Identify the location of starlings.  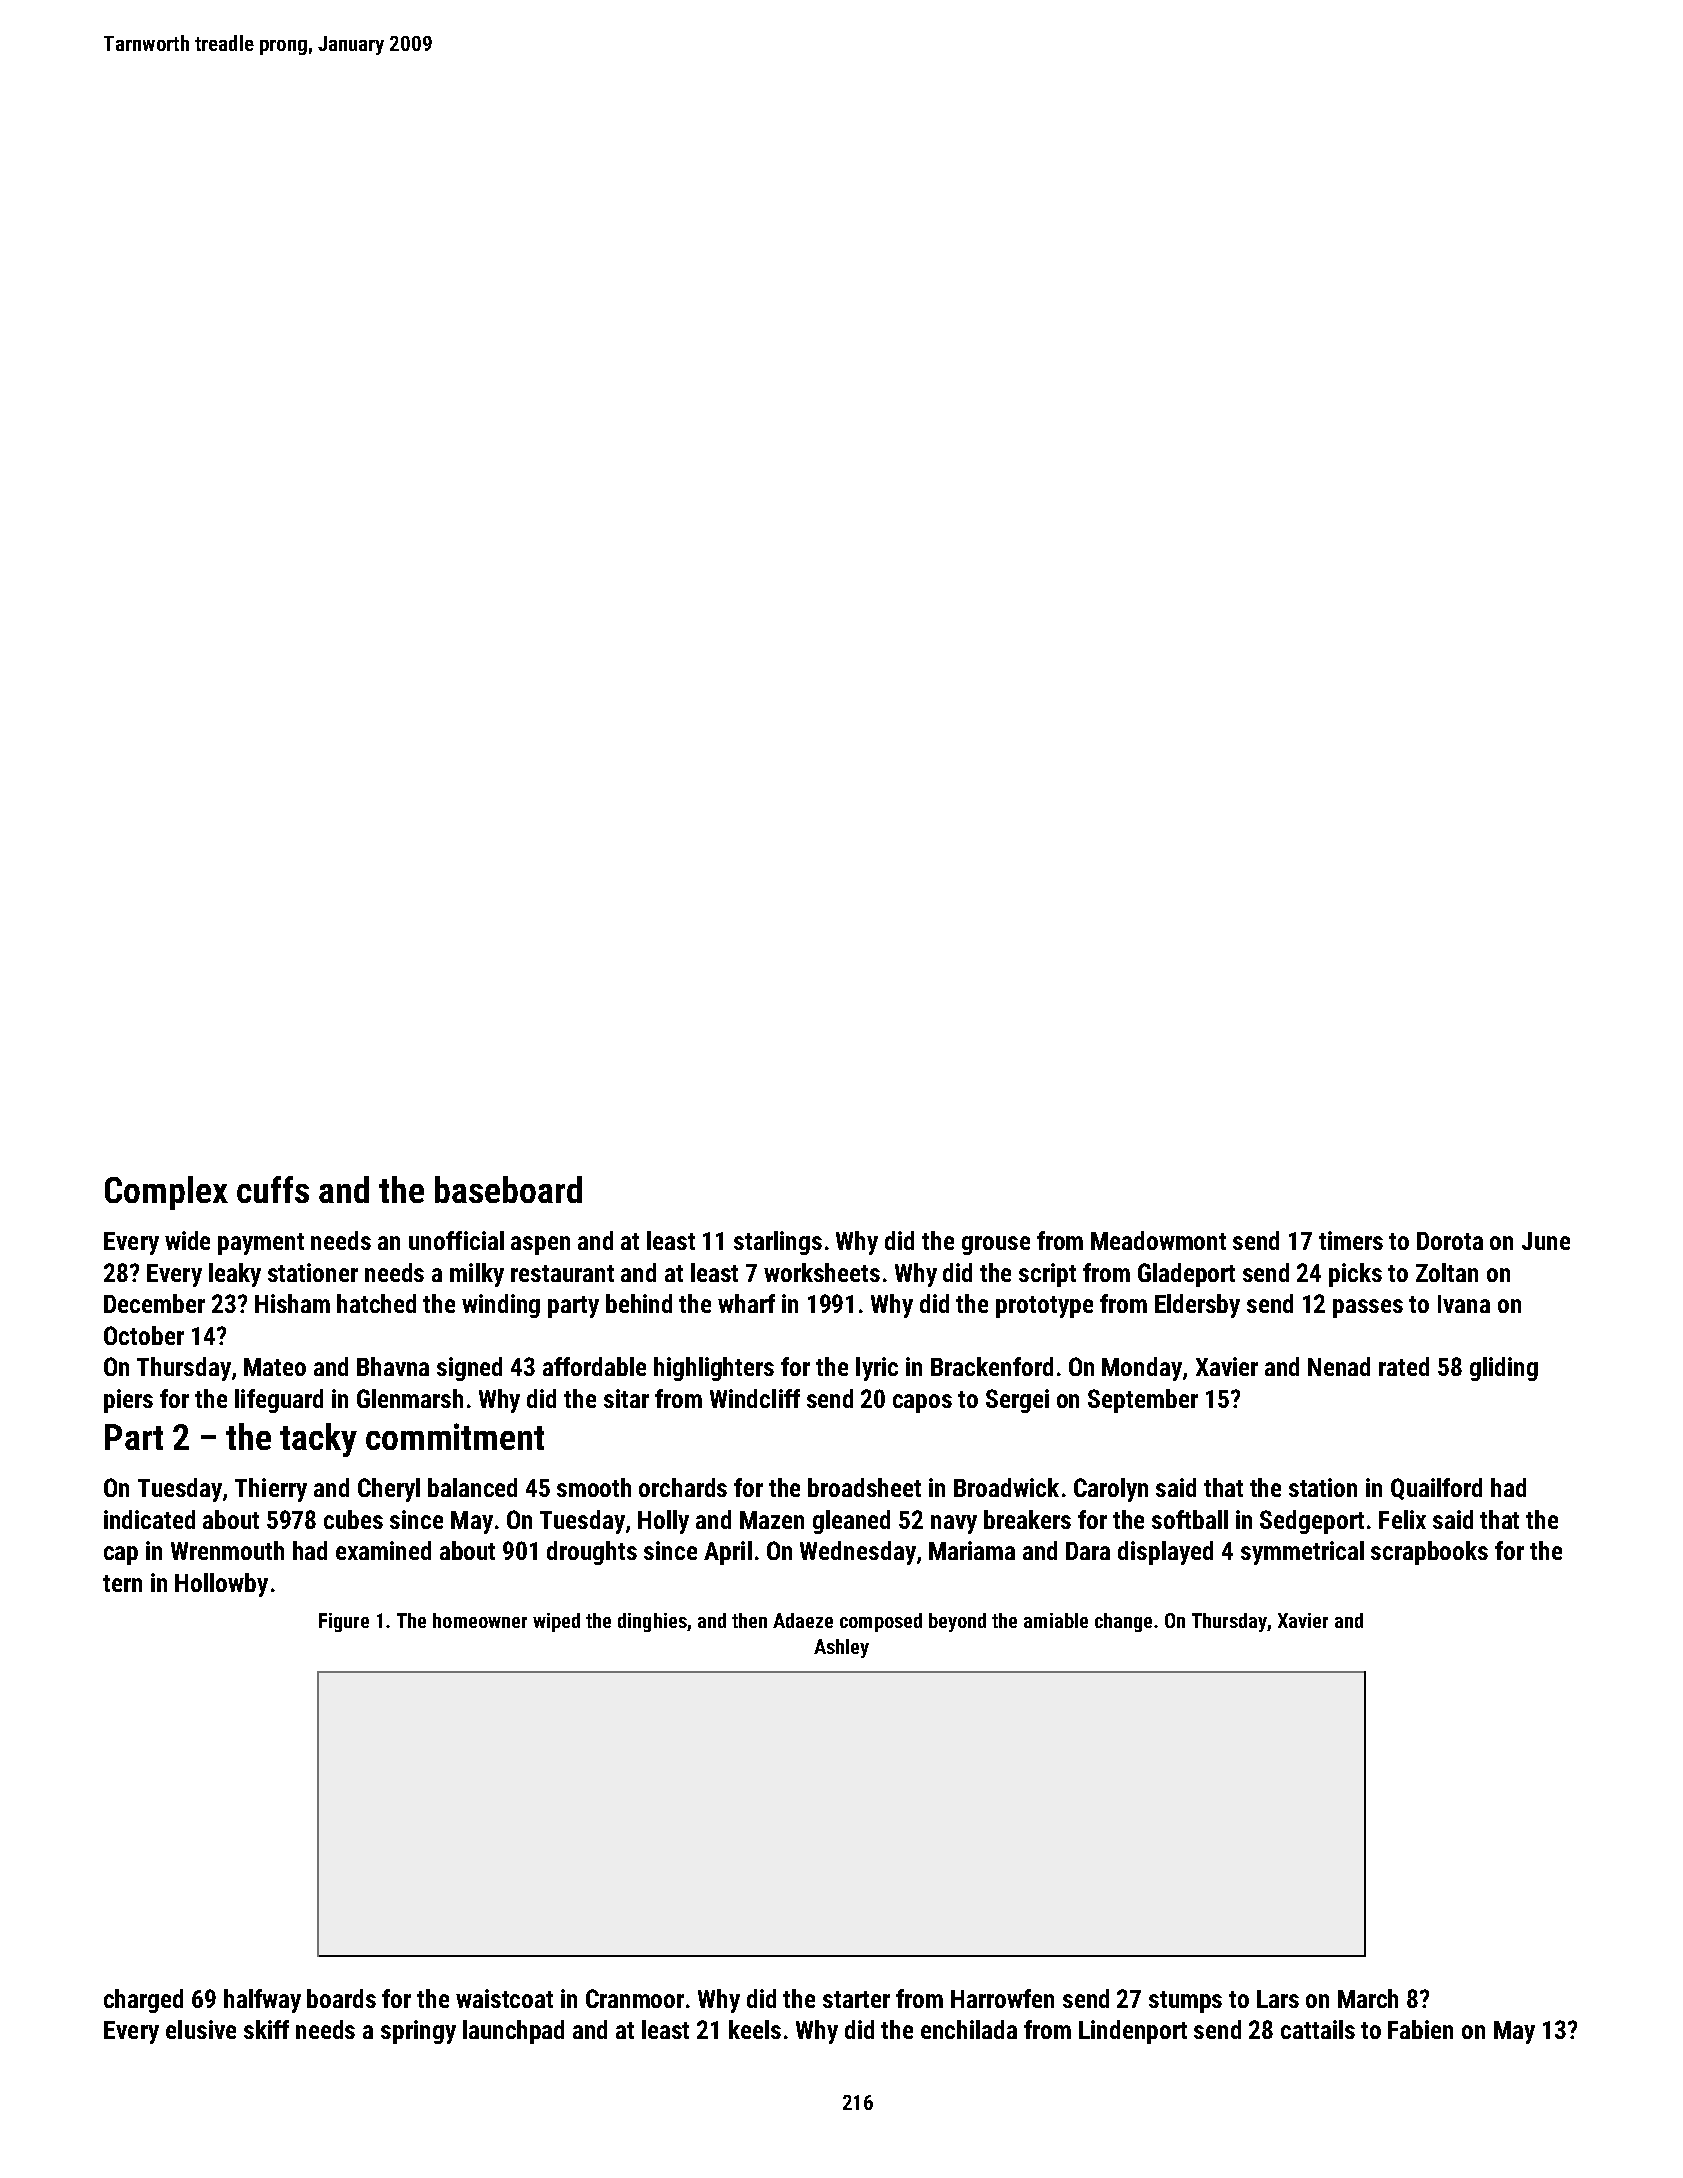
(778, 1243).
